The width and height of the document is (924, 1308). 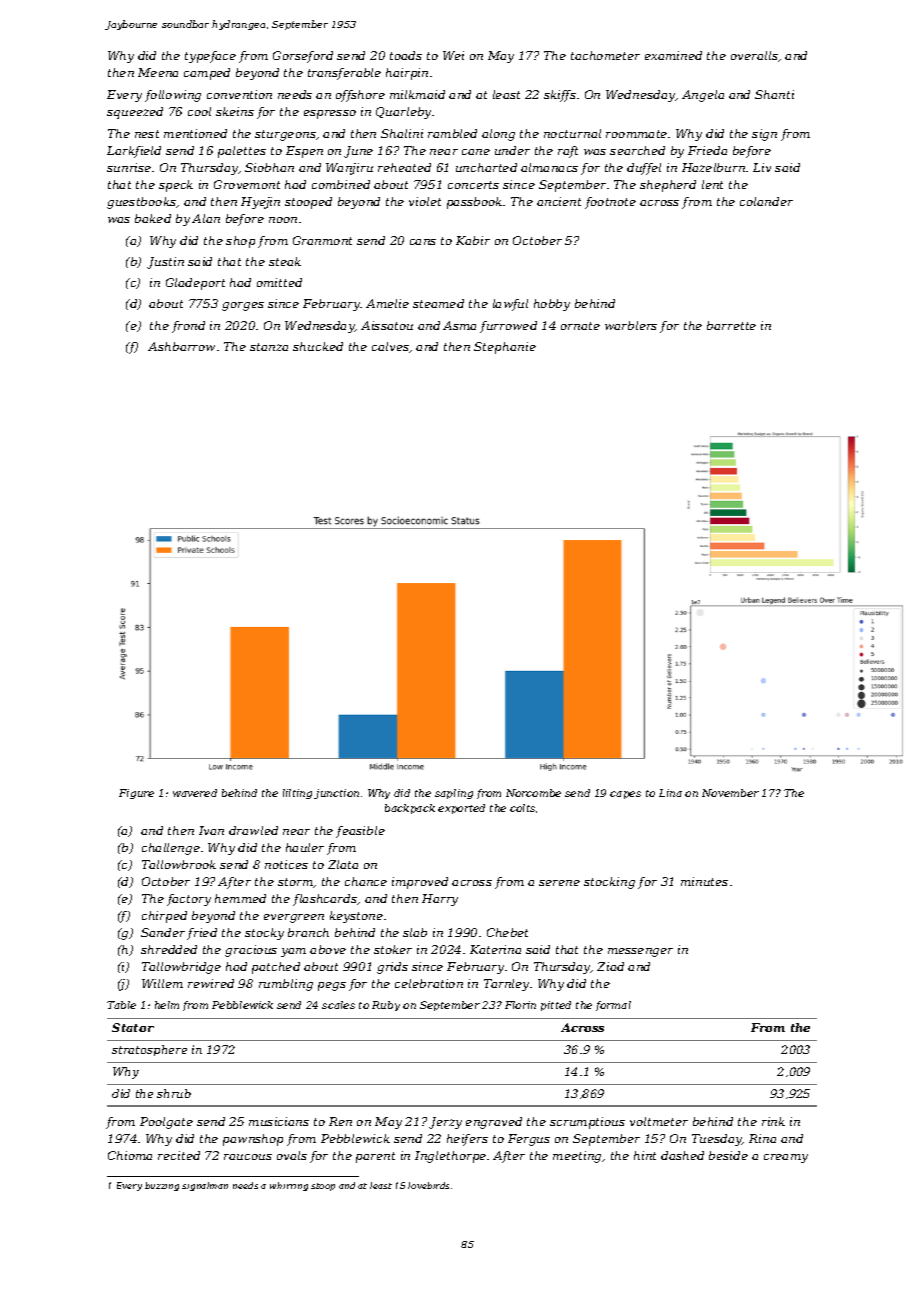 I want to click on hobby, so click(x=552, y=305).
